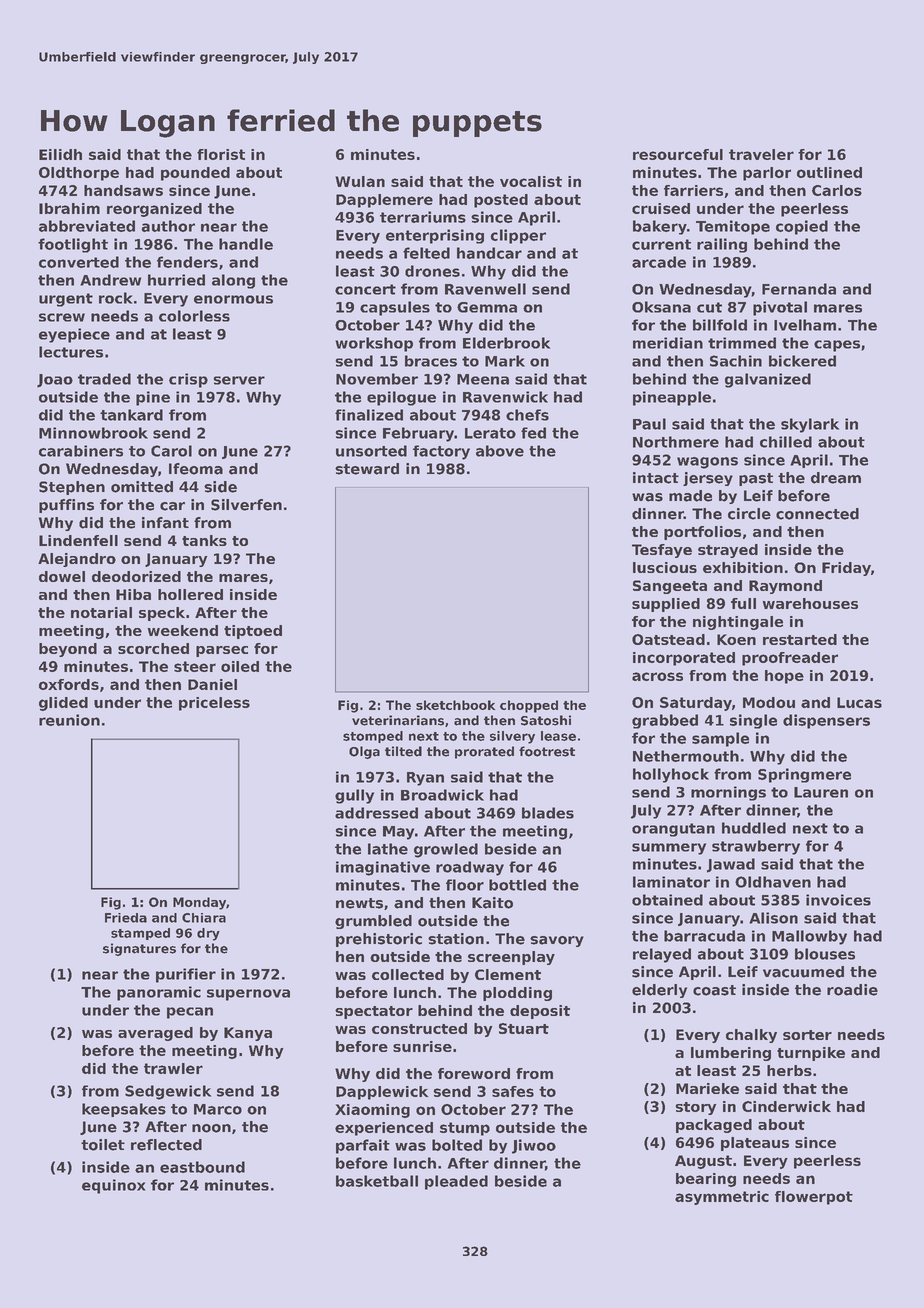 This screenshot has width=924, height=1308. Describe the element at coordinates (767, 174) in the screenshot. I see `parlor` at that location.
